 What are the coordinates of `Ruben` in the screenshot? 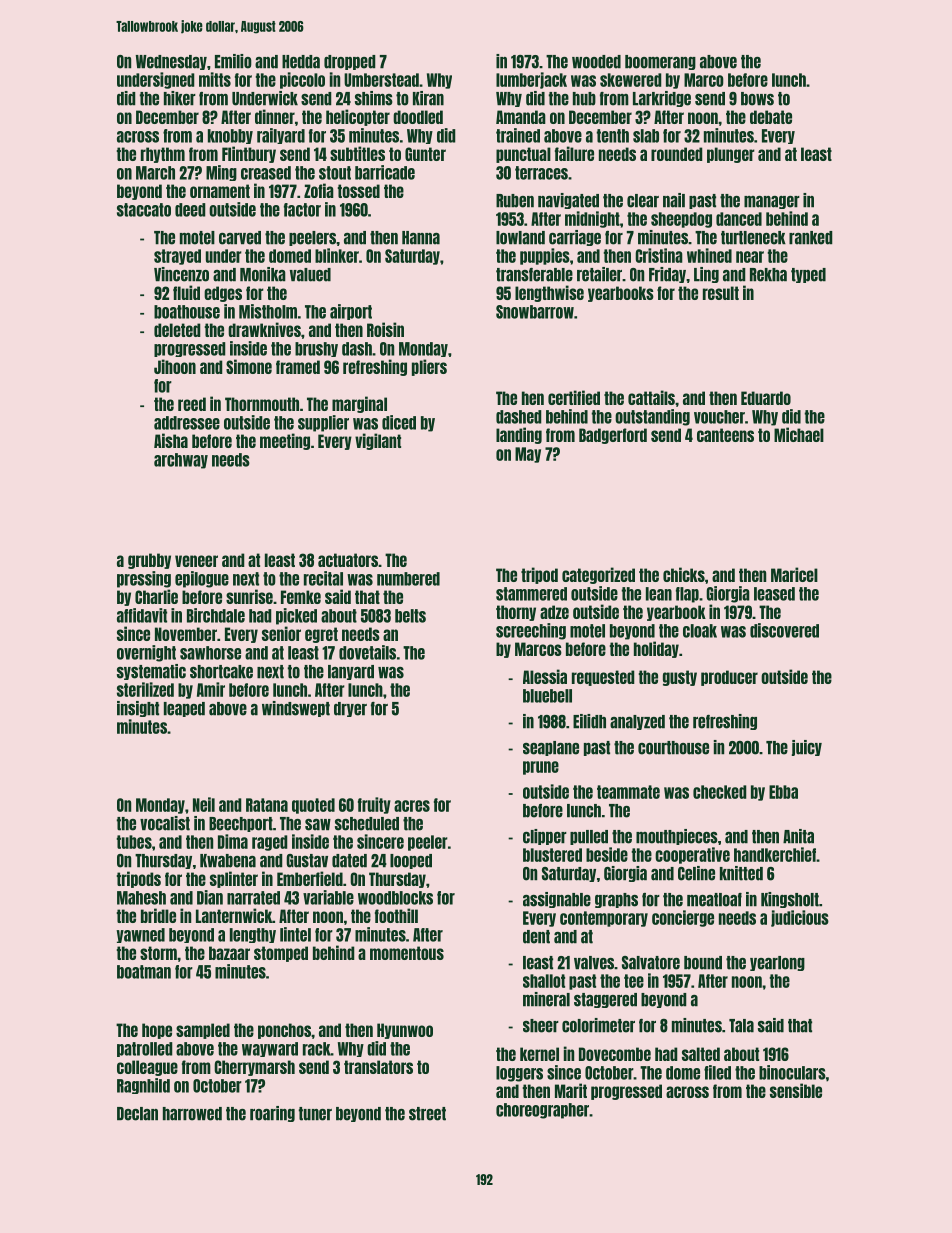 It's located at (515, 201).
